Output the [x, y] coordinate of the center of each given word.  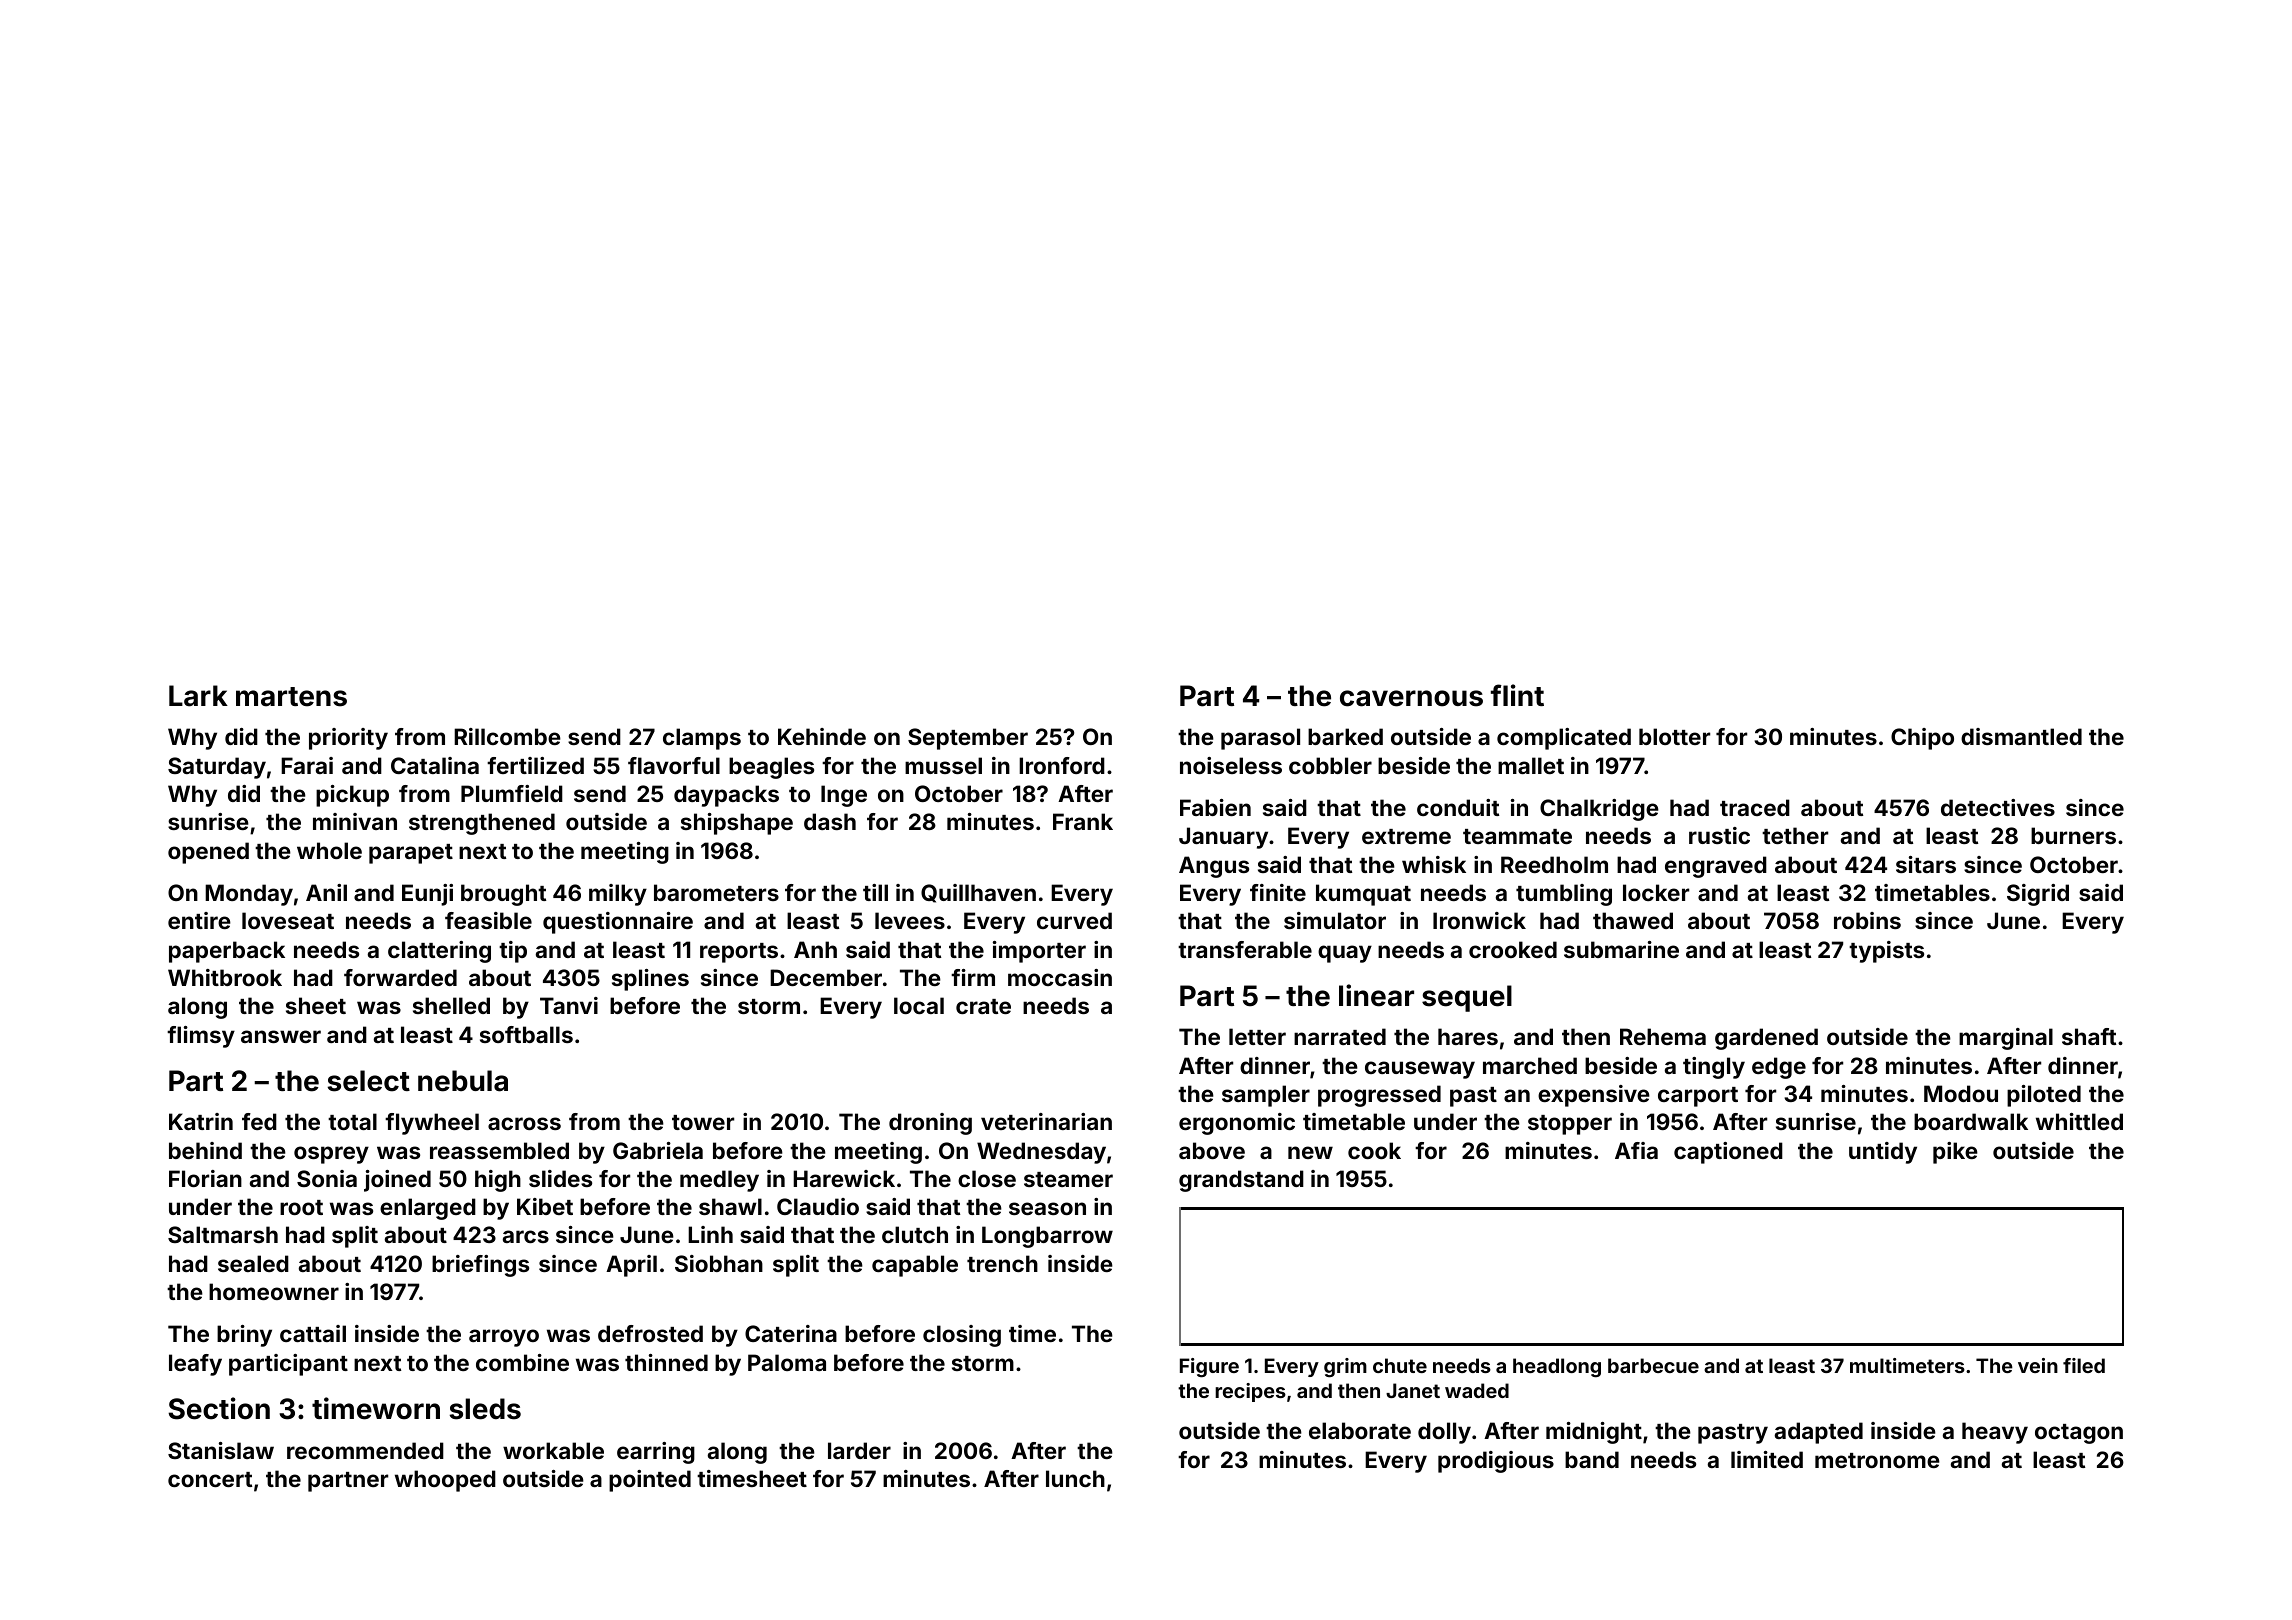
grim [1345, 1368]
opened [208, 853]
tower [703, 1122]
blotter [1674, 736]
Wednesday [1041, 1153]
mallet [1531, 765]
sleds [485, 1409]
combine [522, 1362]
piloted [2044, 1096]
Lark [198, 696]
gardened [1766, 1039]
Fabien [1215, 807]
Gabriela [658, 1150]
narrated [1340, 1036]
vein [2038, 1365]
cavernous [1411, 698]
